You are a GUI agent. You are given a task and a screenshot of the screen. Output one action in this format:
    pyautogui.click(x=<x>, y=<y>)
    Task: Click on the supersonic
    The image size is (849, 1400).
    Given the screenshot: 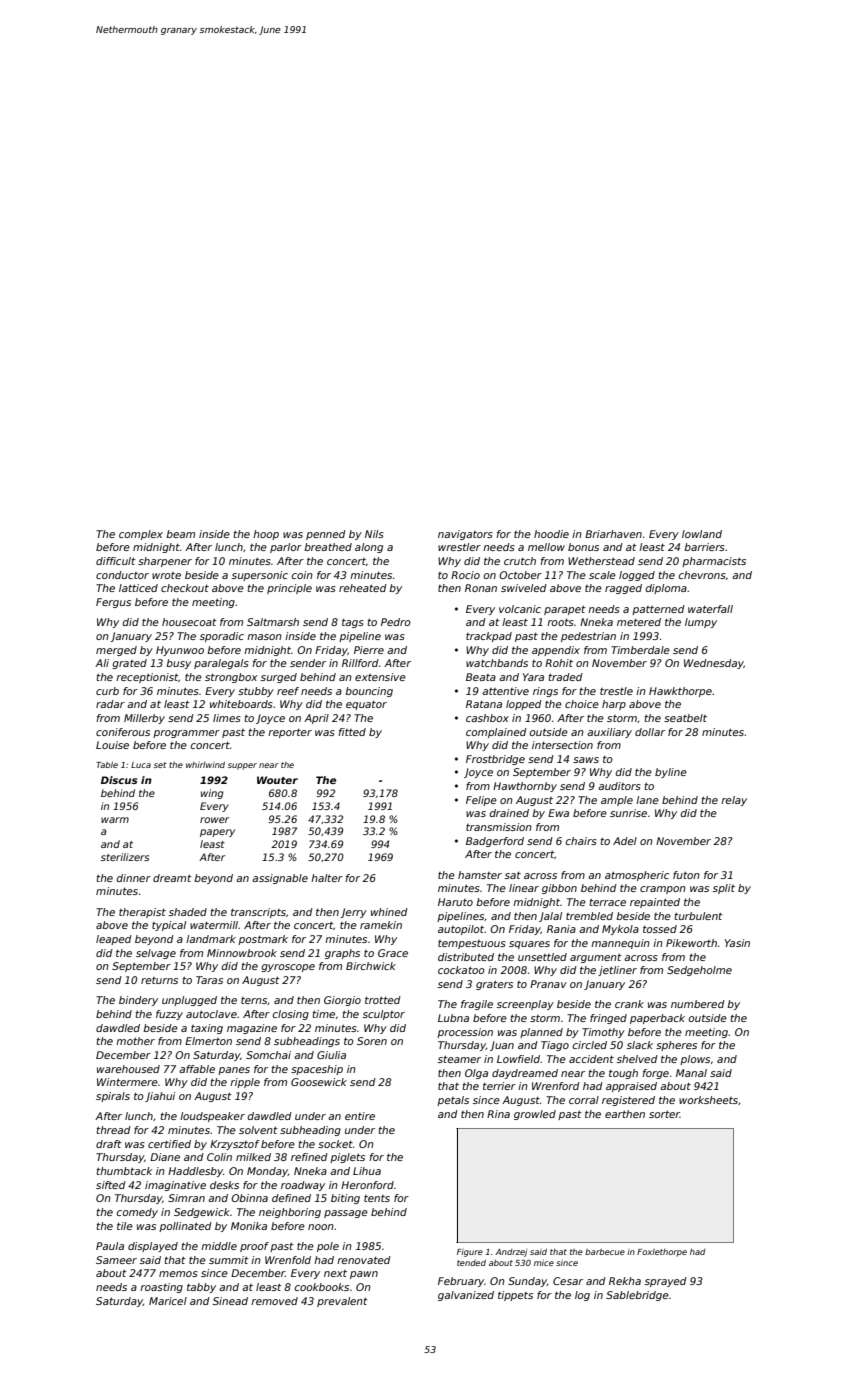 What is the action you would take?
    pyautogui.click(x=260, y=576)
